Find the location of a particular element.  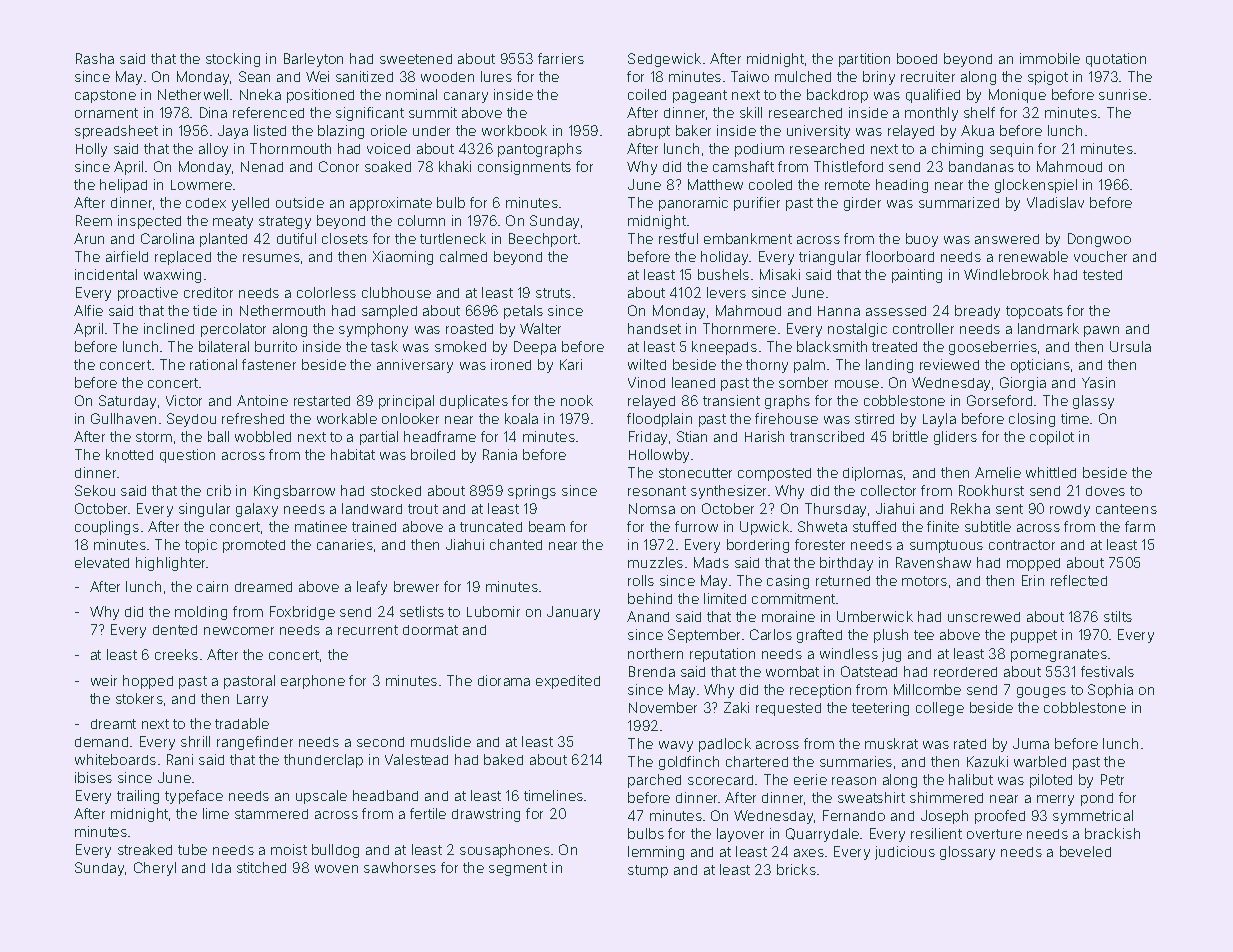

opticians is located at coordinates (1040, 366).
